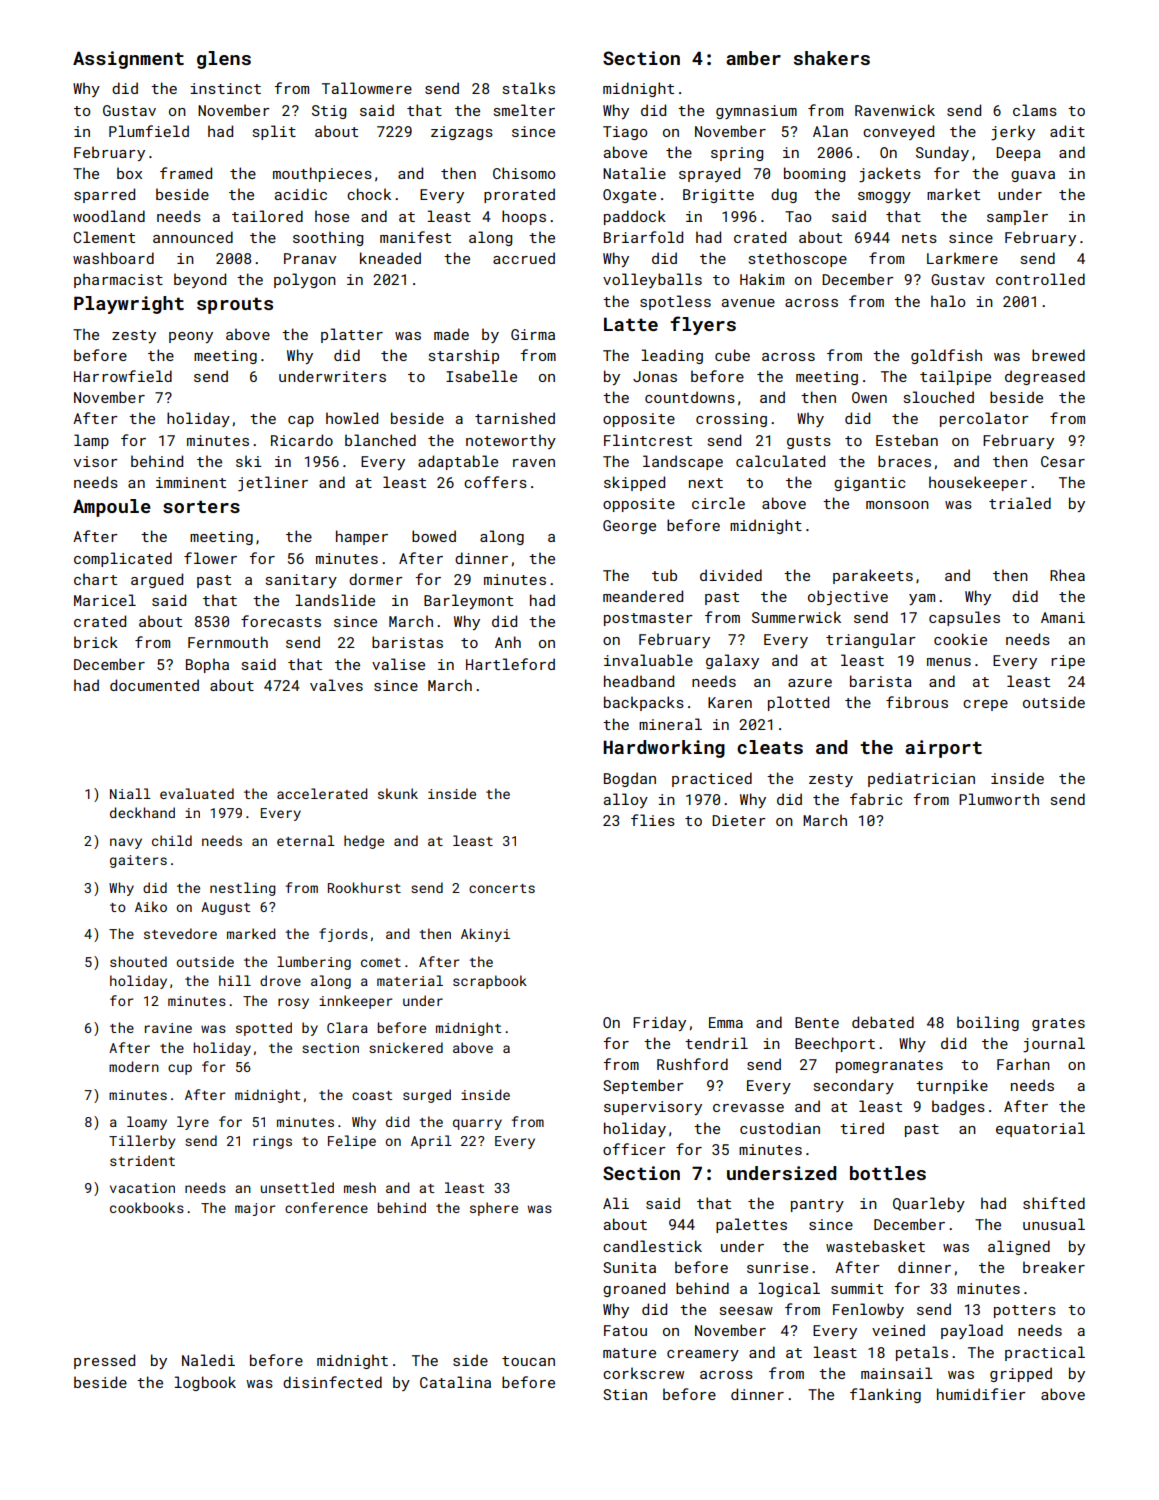 Image resolution: width=1159 pixels, height=1500 pixels. I want to click on pressed, so click(104, 1361).
